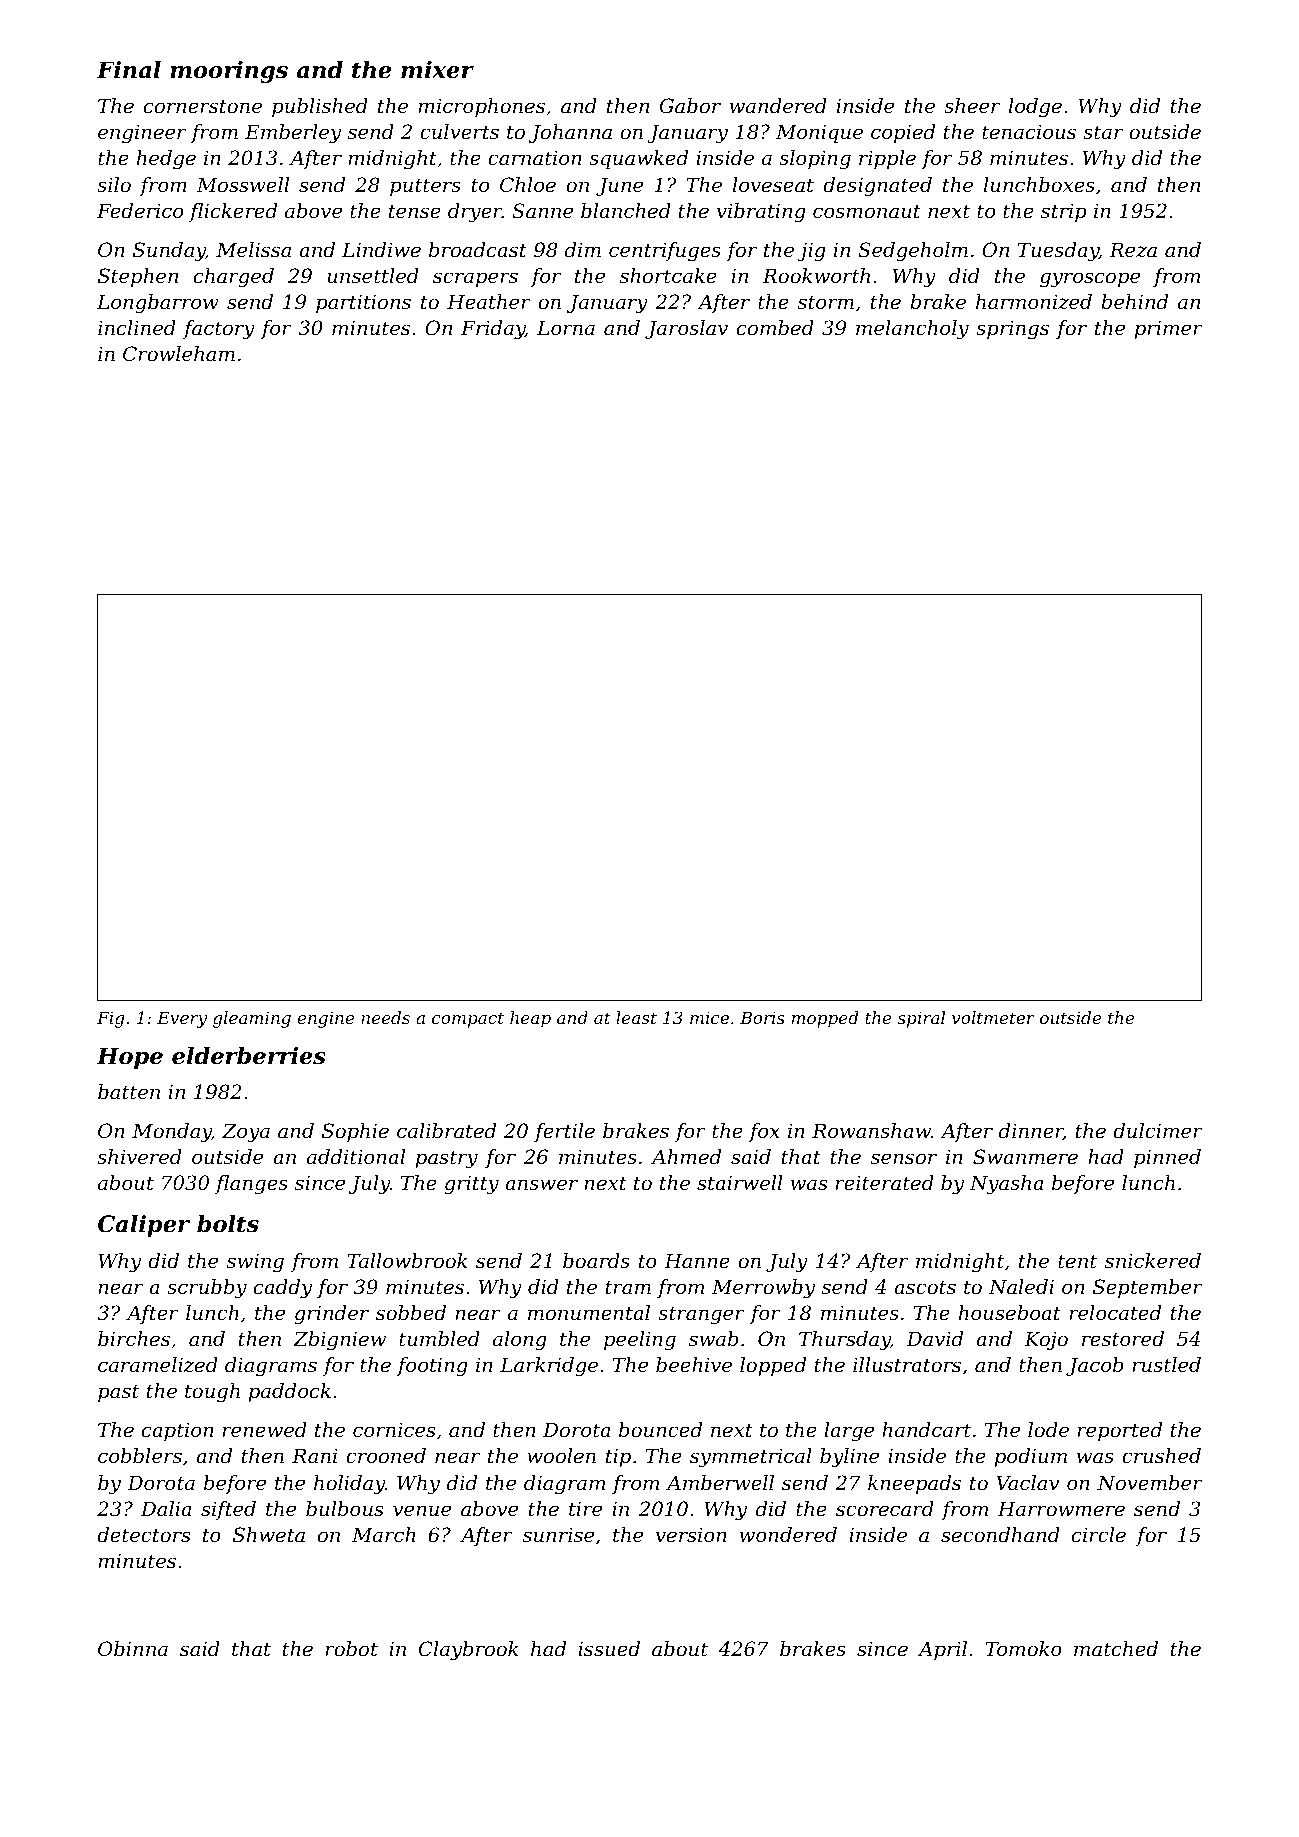 Image resolution: width=1299 pixels, height=1837 pixels. Describe the element at coordinates (1168, 329) in the document. I see `primer` at that location.
